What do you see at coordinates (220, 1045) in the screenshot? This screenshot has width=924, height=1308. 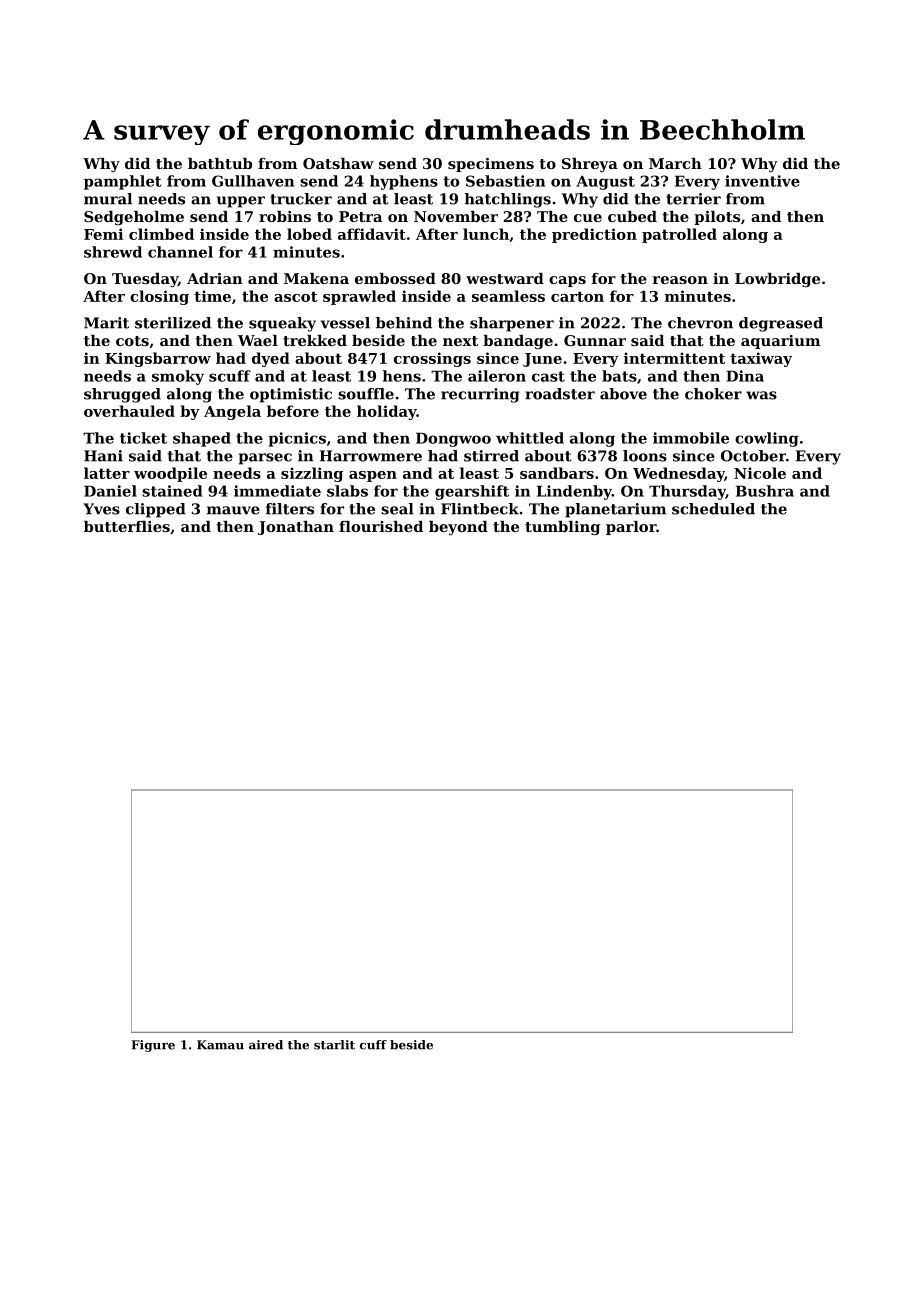 I see `Kamau` at bounding box center [220, 1045].
